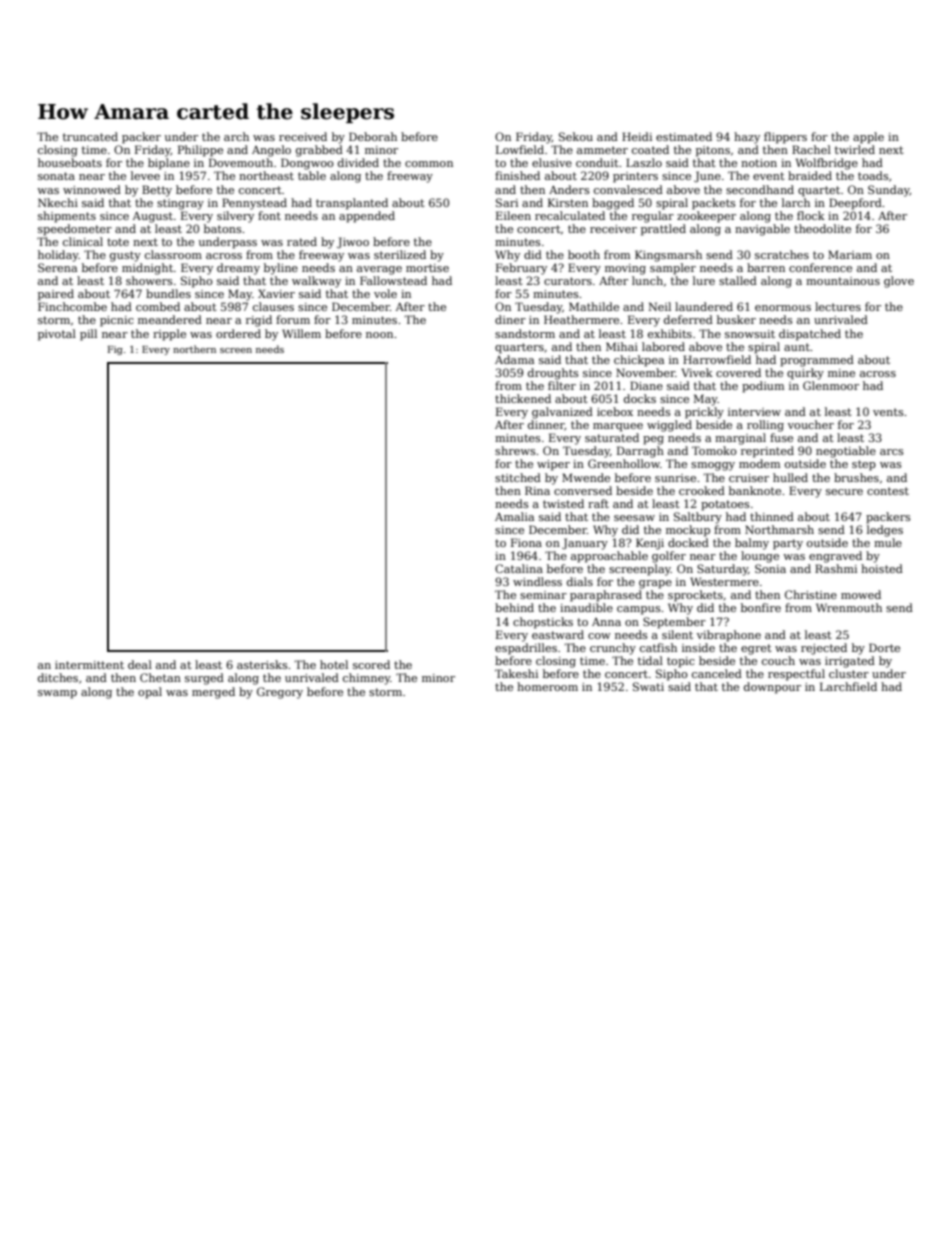 The image size is (952, 1233). Describe the element at coordinates (140, 664) in the screenshot. I see `deal` at that location.
